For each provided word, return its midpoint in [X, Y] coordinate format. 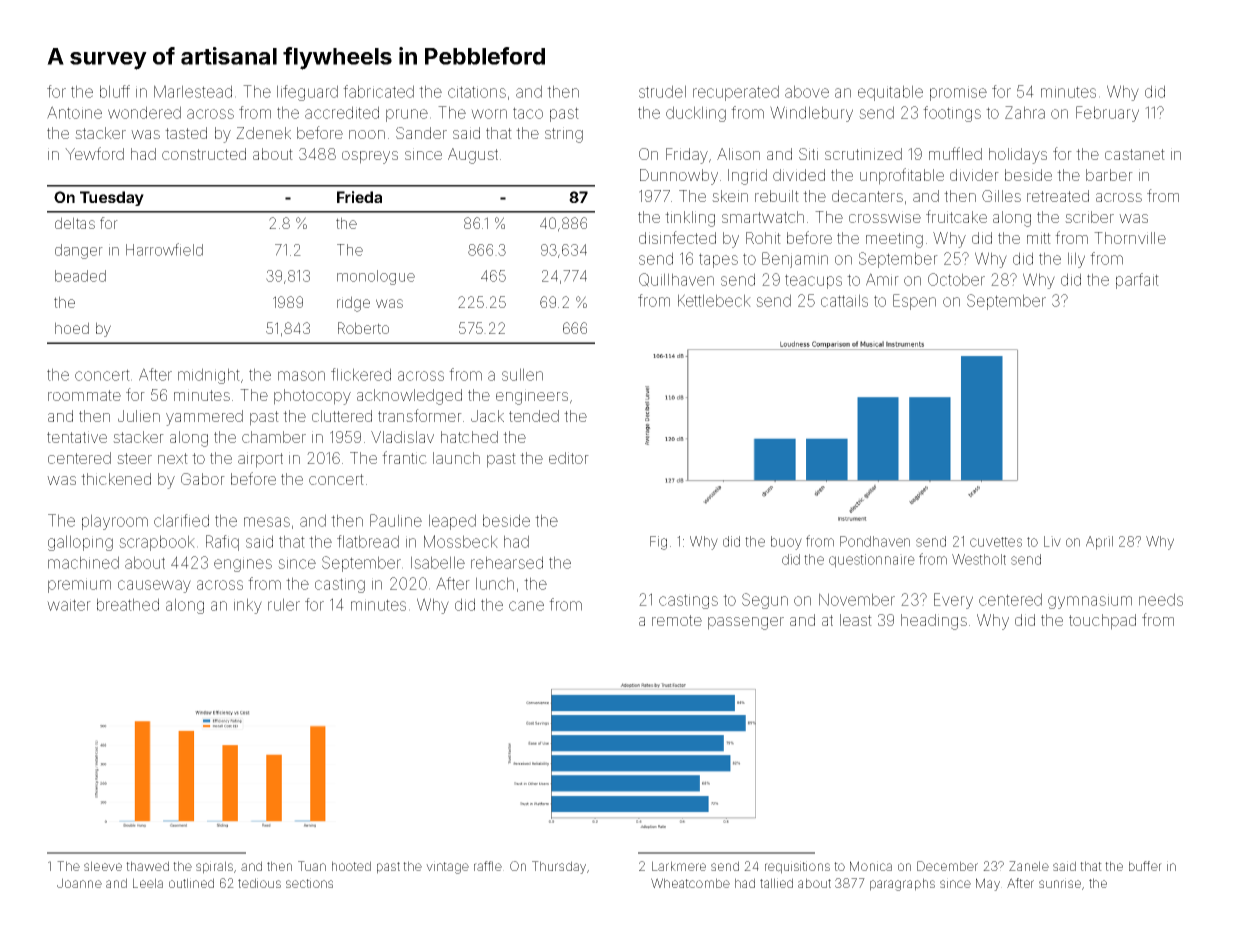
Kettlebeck [714, 300]
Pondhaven [875, 541]
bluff [115, 91]
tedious [259, 883]
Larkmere [679, 866]
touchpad [1102, 622]
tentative [77, 437]
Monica [871, 866]
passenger [746, 623]
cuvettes [996, 542]
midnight [209, 376]
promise [958, 93]
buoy [786, 543]
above [807, 91]
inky [248, 606]
